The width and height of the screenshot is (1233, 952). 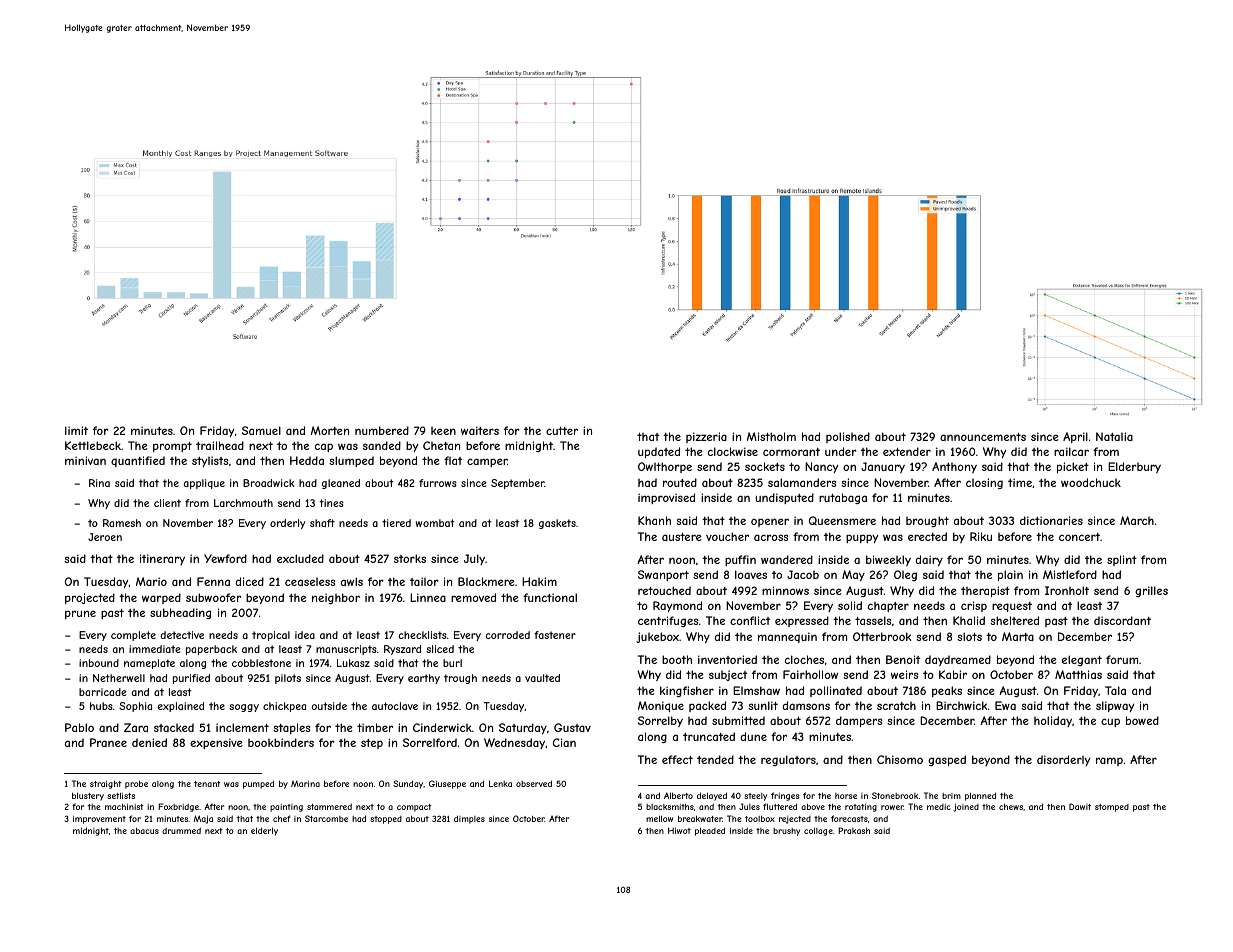 I want to click on rutabaga, so click(x=843, y=498).
